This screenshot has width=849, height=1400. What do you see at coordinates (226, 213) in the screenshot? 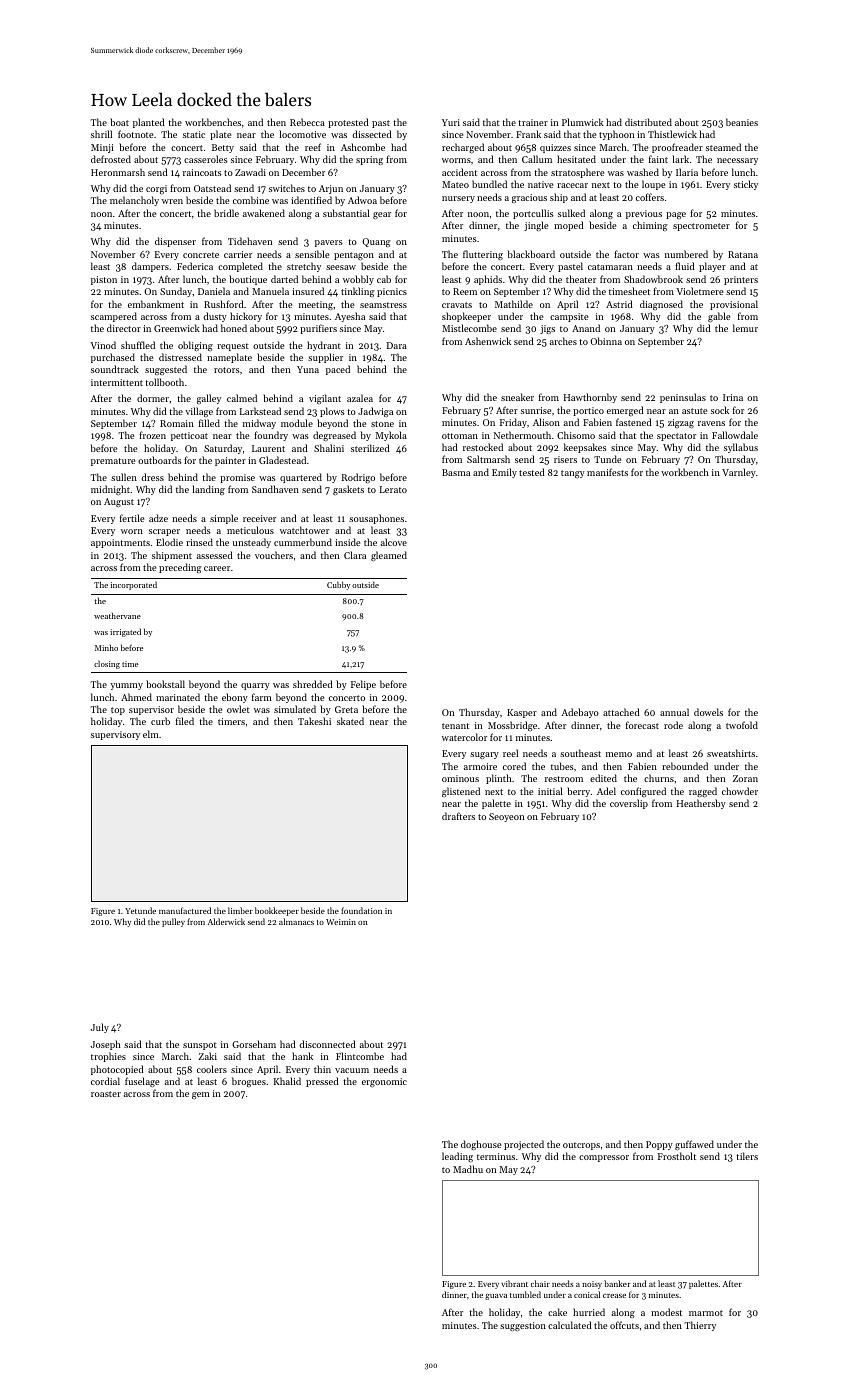
I see `bridle` at bounding box center [226, 213].
